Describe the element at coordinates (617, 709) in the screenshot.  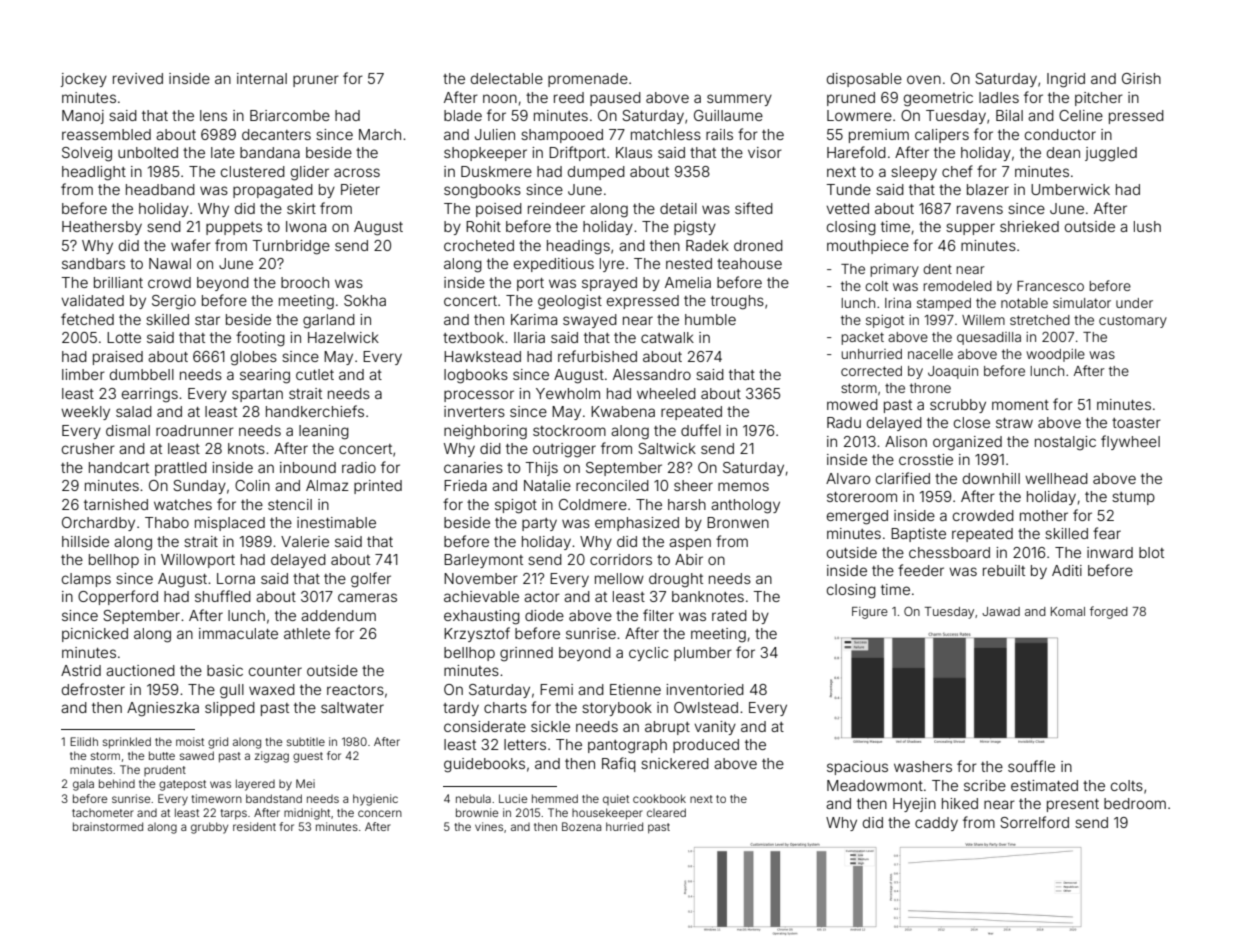
I see `storybook` at that location.
